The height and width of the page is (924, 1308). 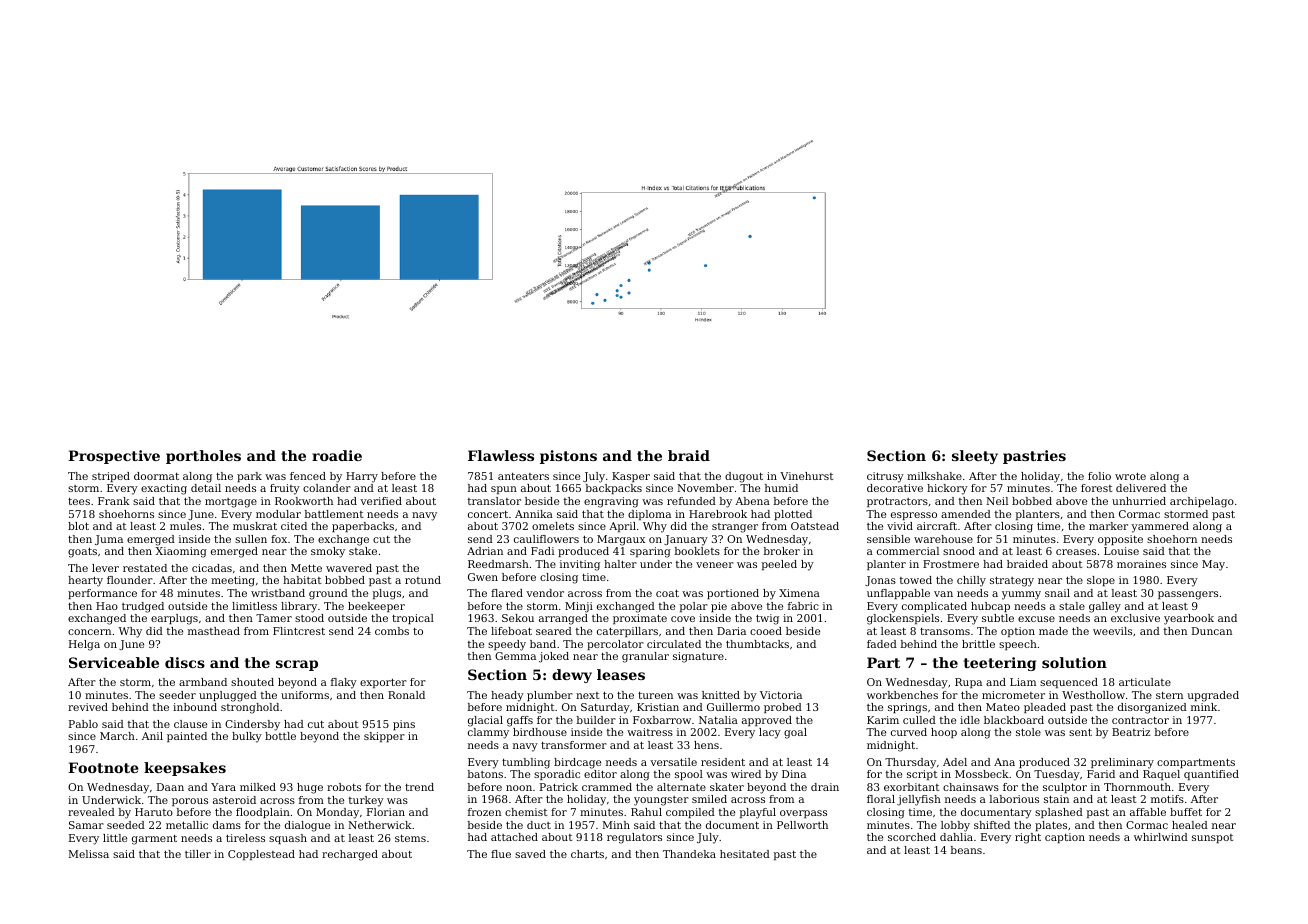 What do you see at coordinates (640, 619) in the page?
I see `proximate` at bounding box center [640, 619].
